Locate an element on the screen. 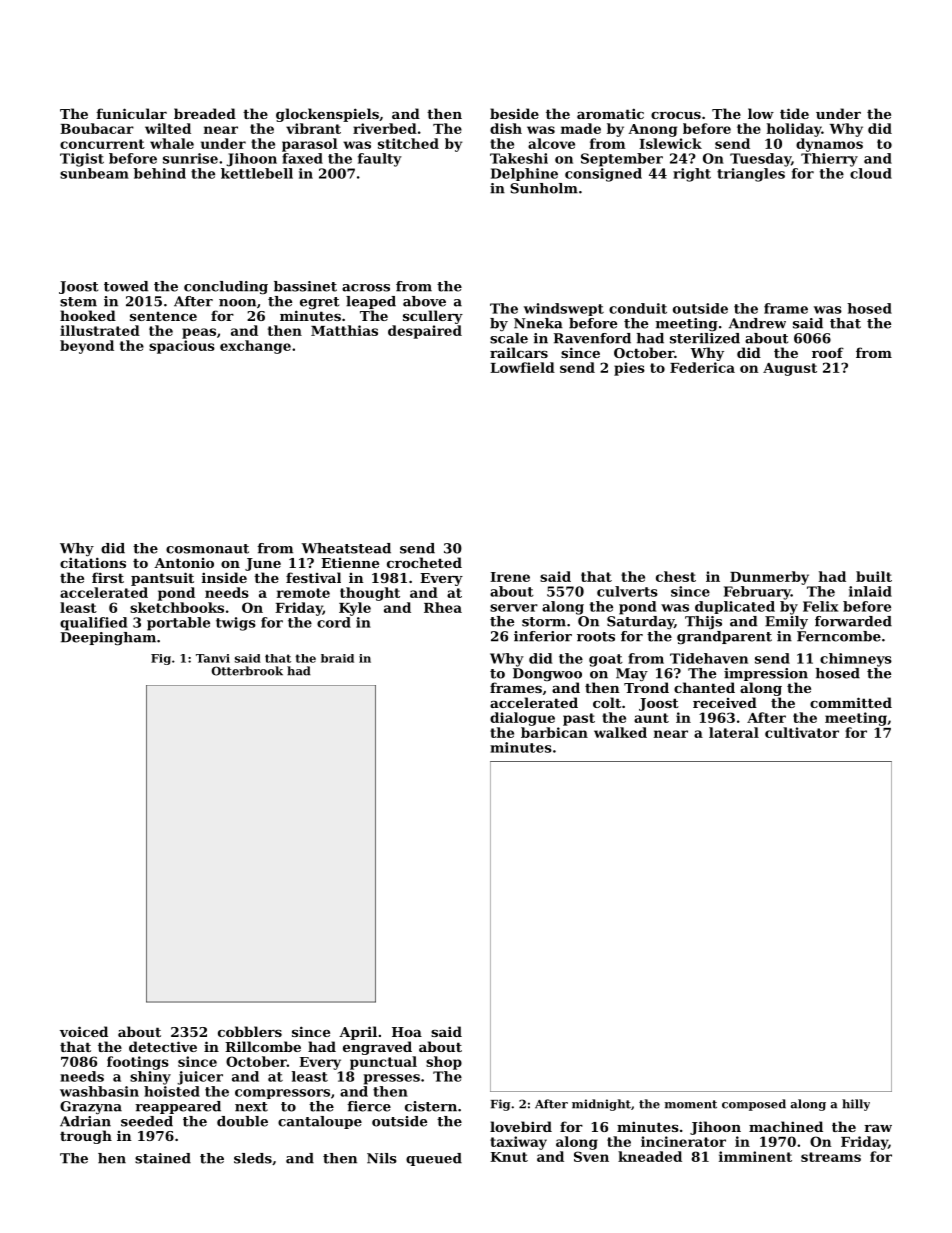 Image resolution: width=952 pixels, height=1233 pixels. conduit is located at coordinates (638, 308).
